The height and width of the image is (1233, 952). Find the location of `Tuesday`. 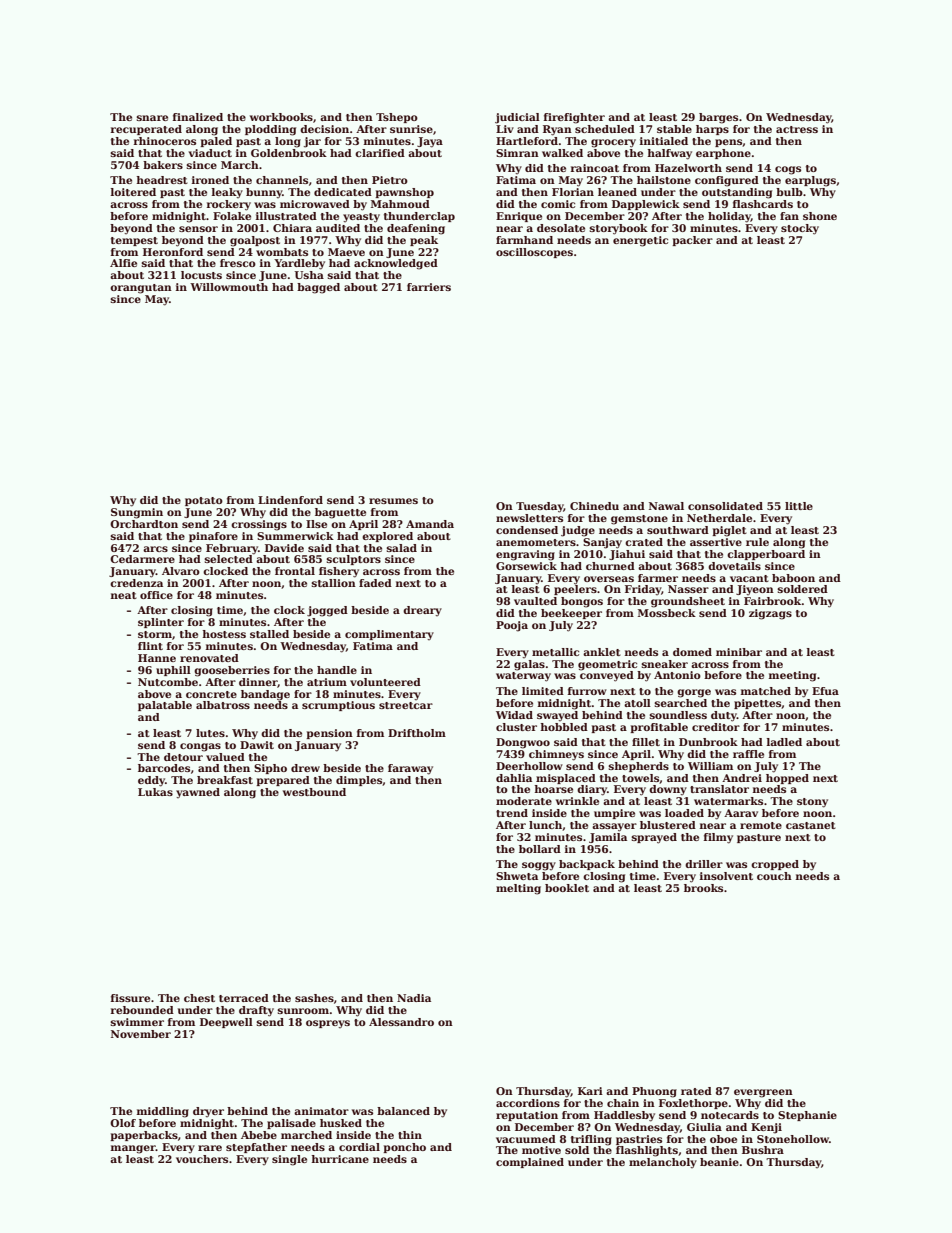

Tuesday is located at coordinates (539, 507).
